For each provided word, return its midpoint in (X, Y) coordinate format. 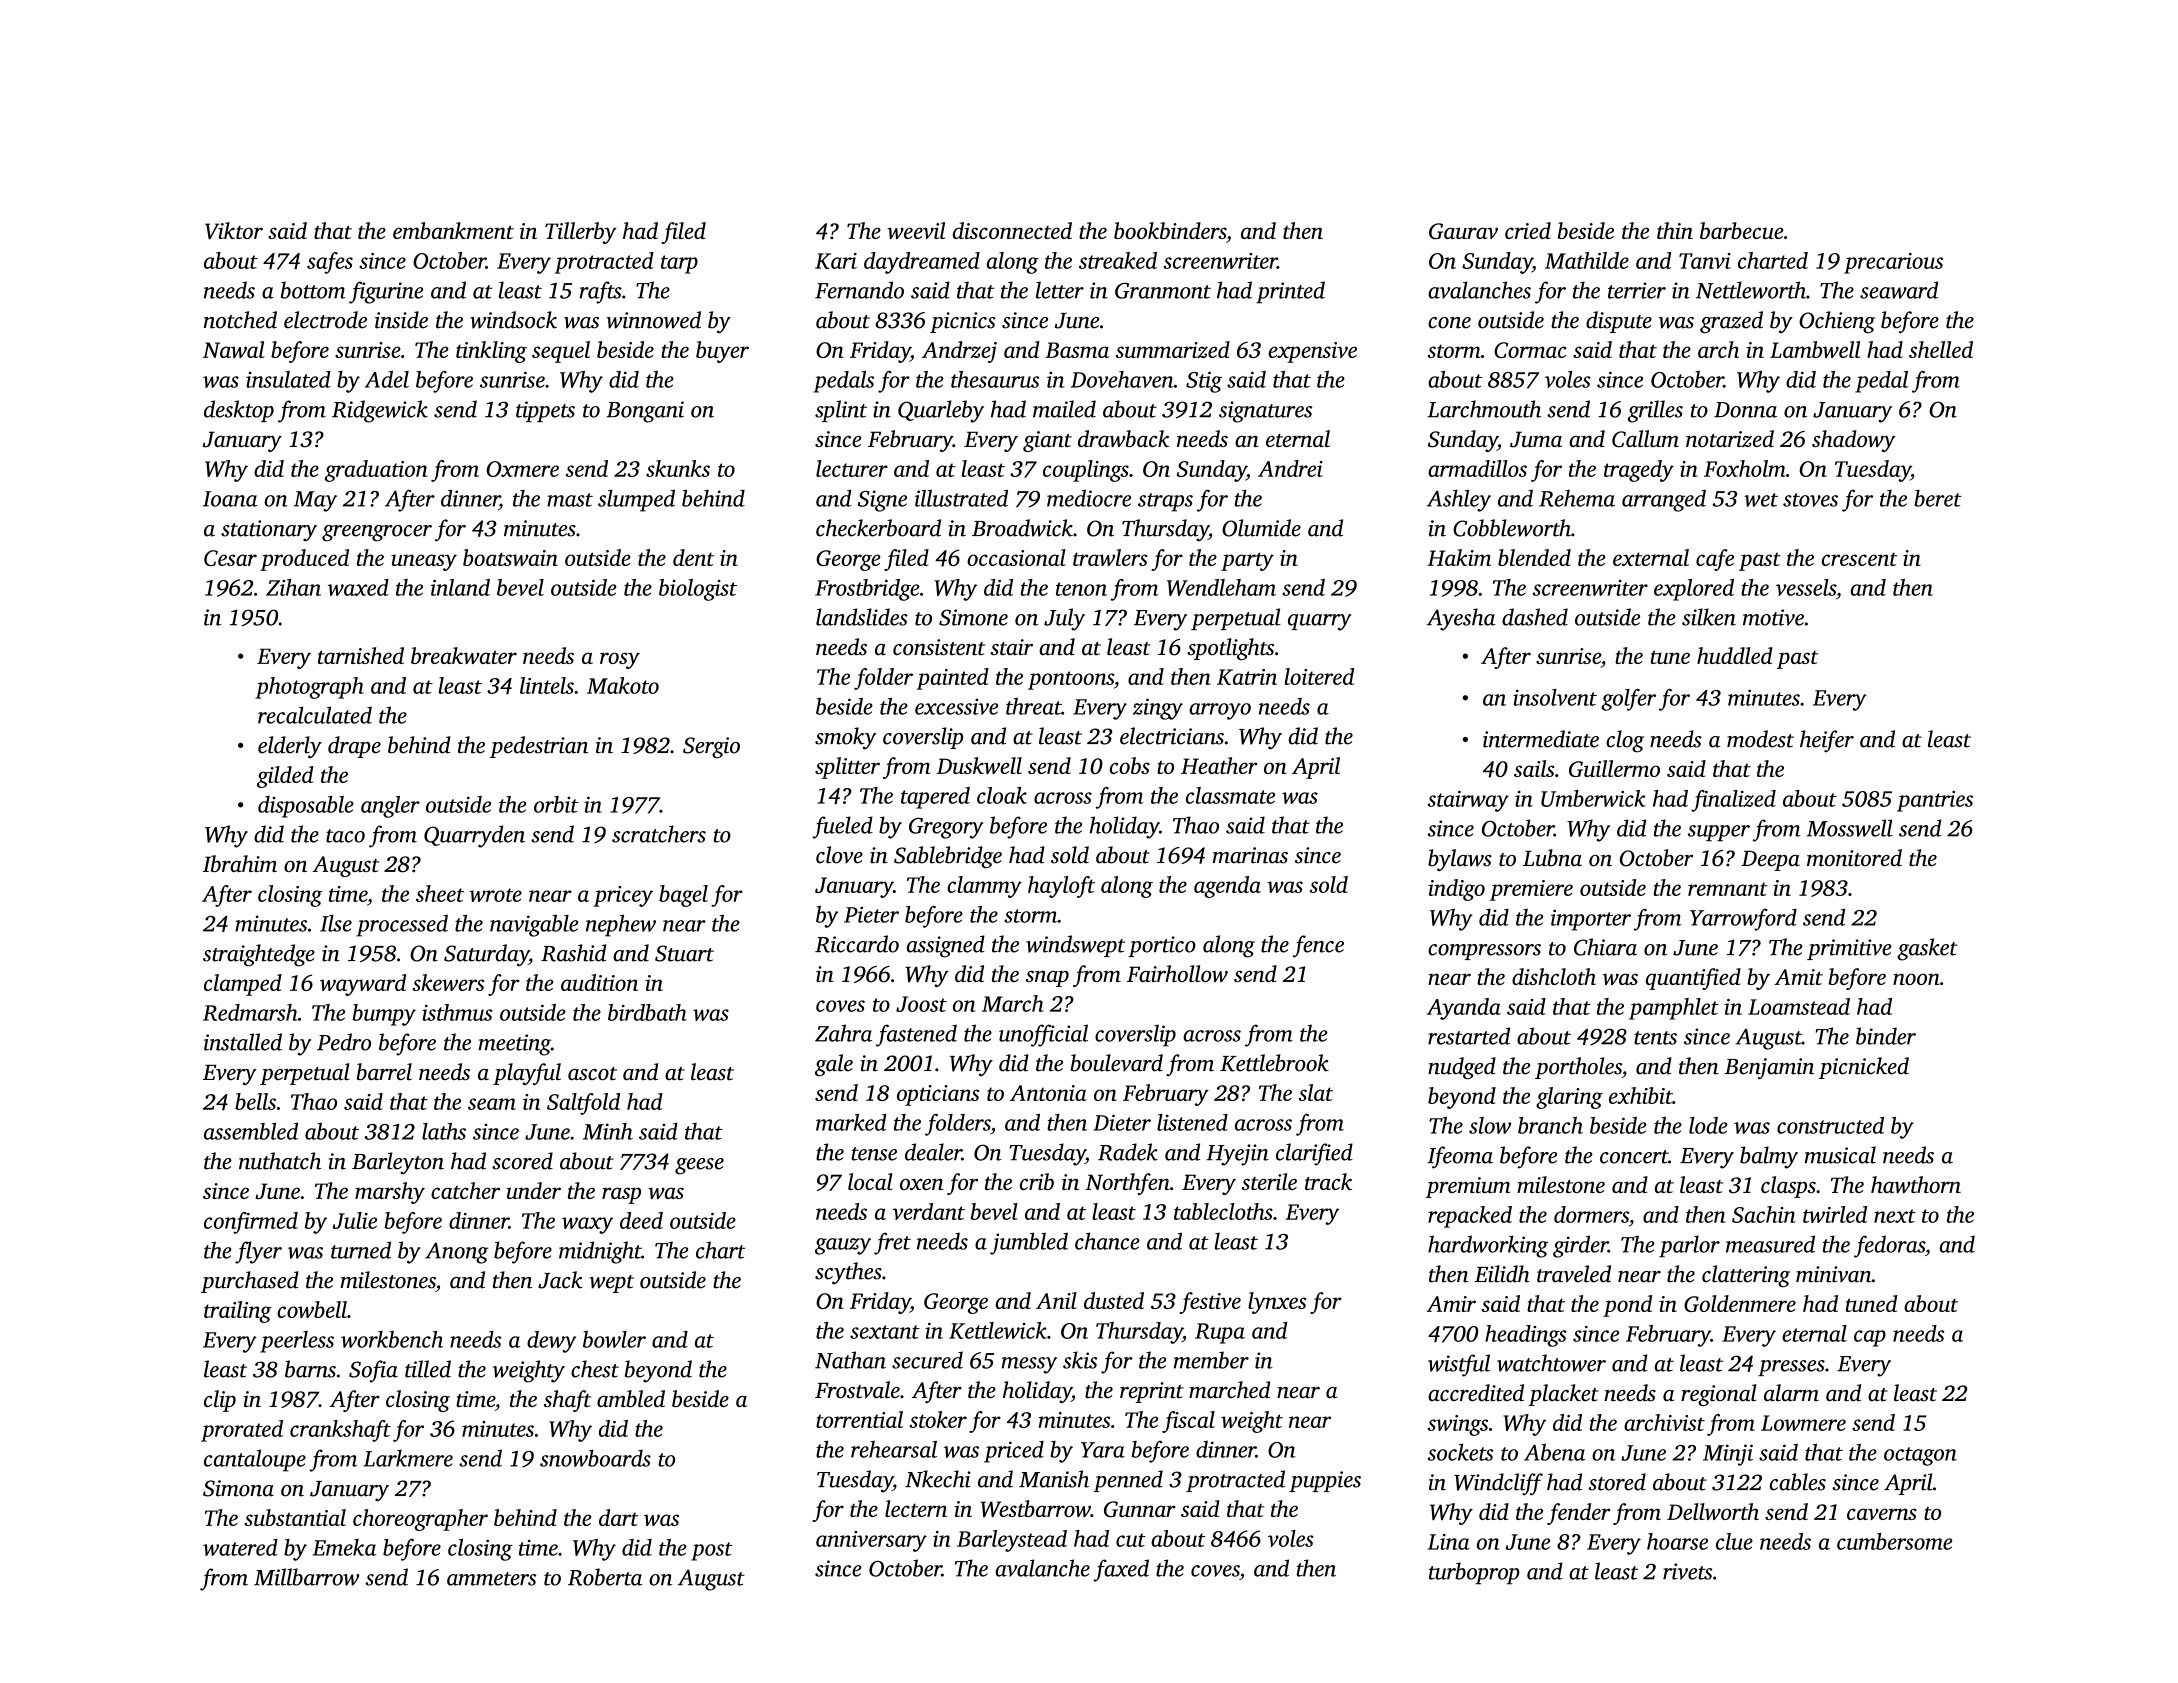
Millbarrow (306, 1577)
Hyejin (1237, 1155)
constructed (1830, 1125)
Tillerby (581, 233)
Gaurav (1463, 231)
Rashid (573, 953)
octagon (1920, 1456)
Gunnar (1140, 1509)
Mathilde (1587, 260)
